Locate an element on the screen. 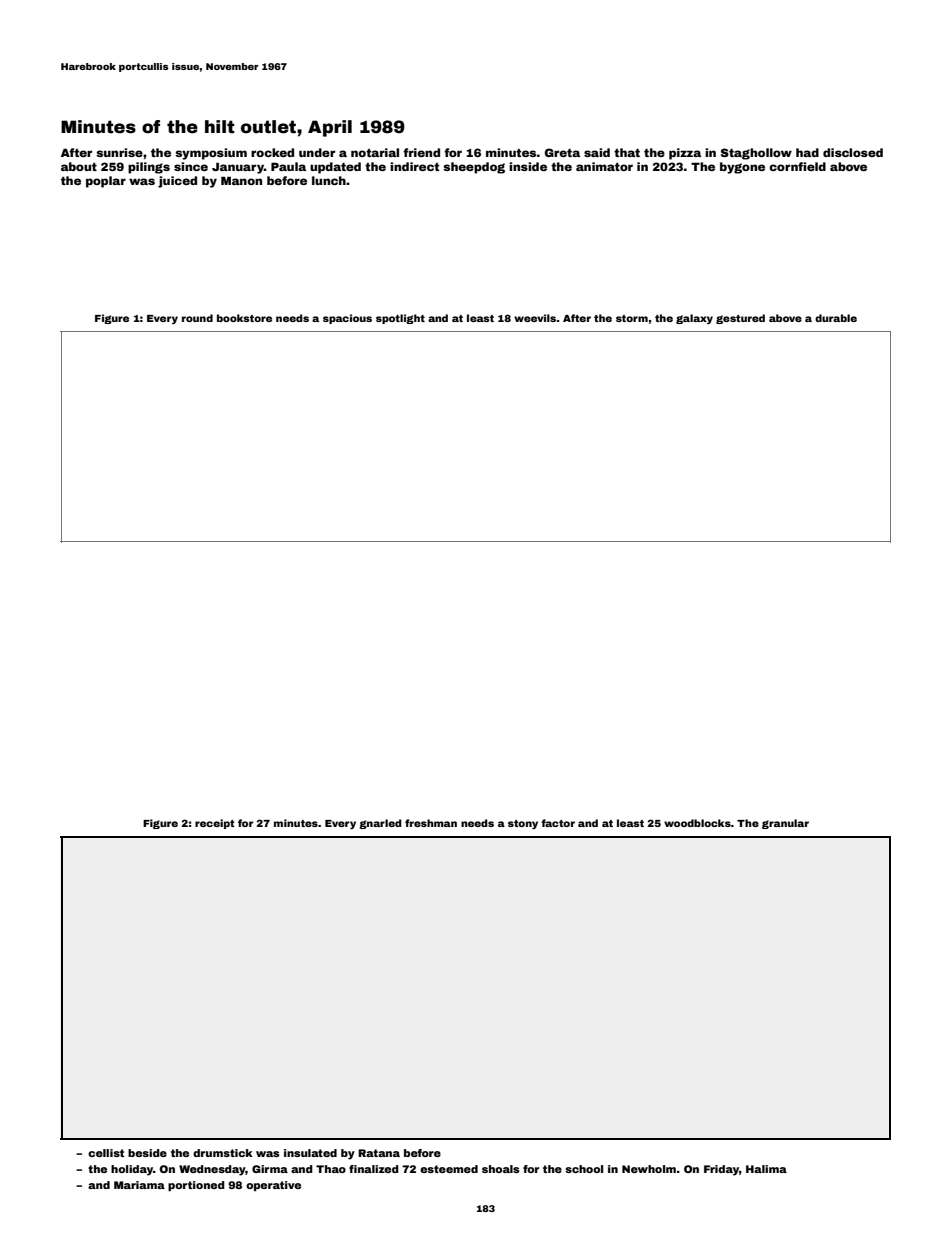 The height and width of the screenshot is (1233, 952). Halima is located at coordinates (766, 1169).
